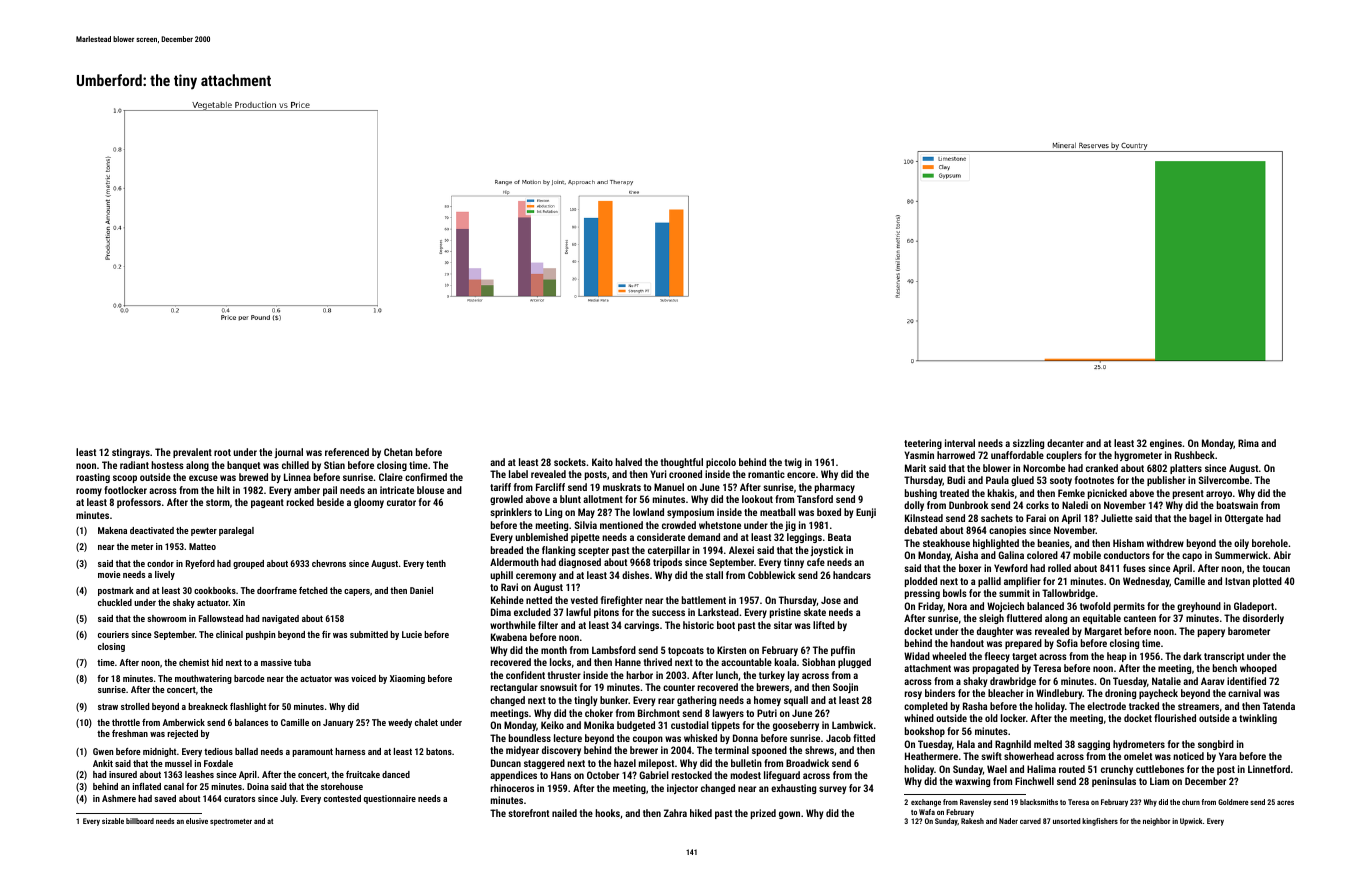 Image resolution: width=1372 pixels, height=887 pixels. I want to click on tripods, so click(667, 563).
